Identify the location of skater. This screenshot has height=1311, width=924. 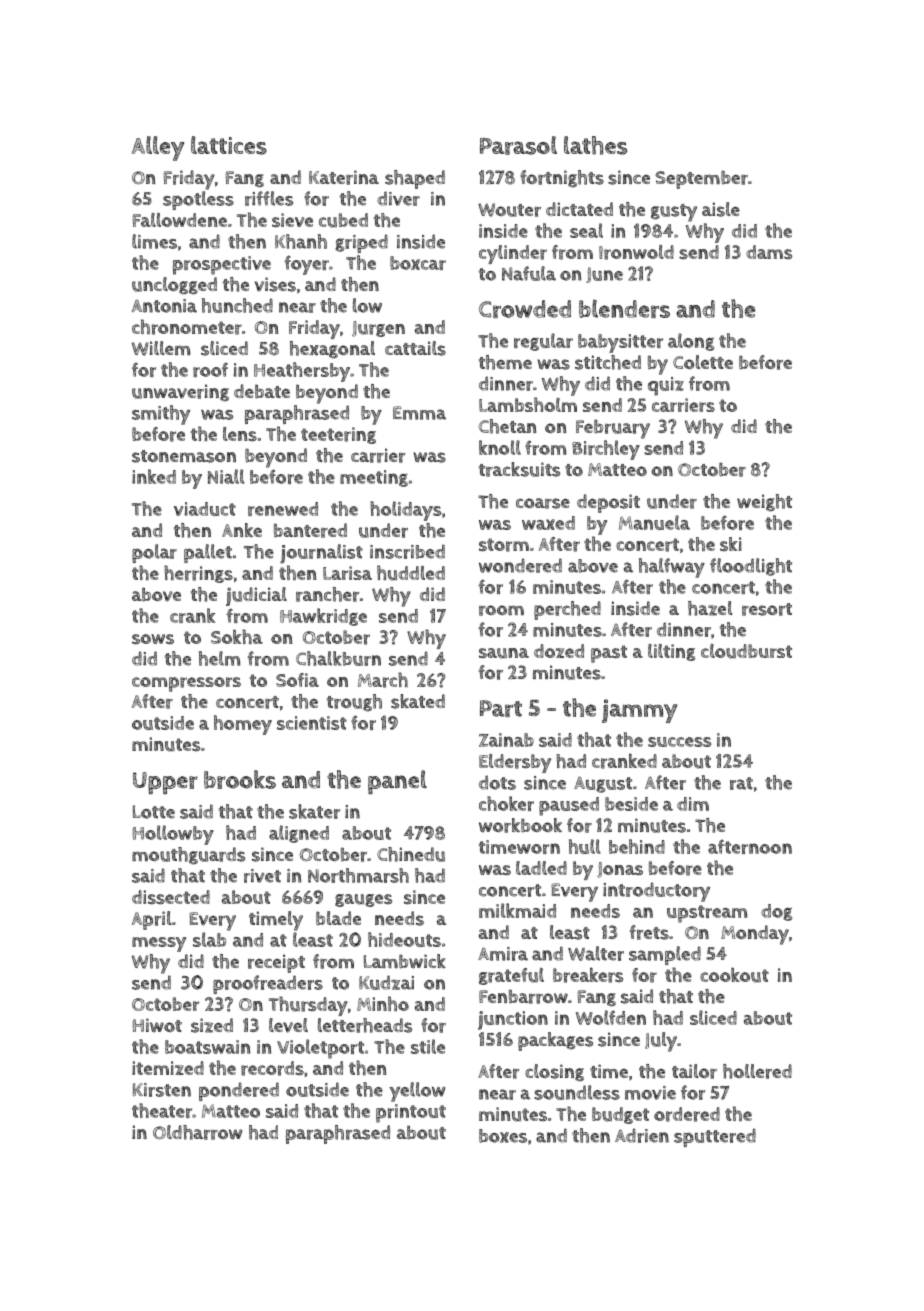
(314, 811).
